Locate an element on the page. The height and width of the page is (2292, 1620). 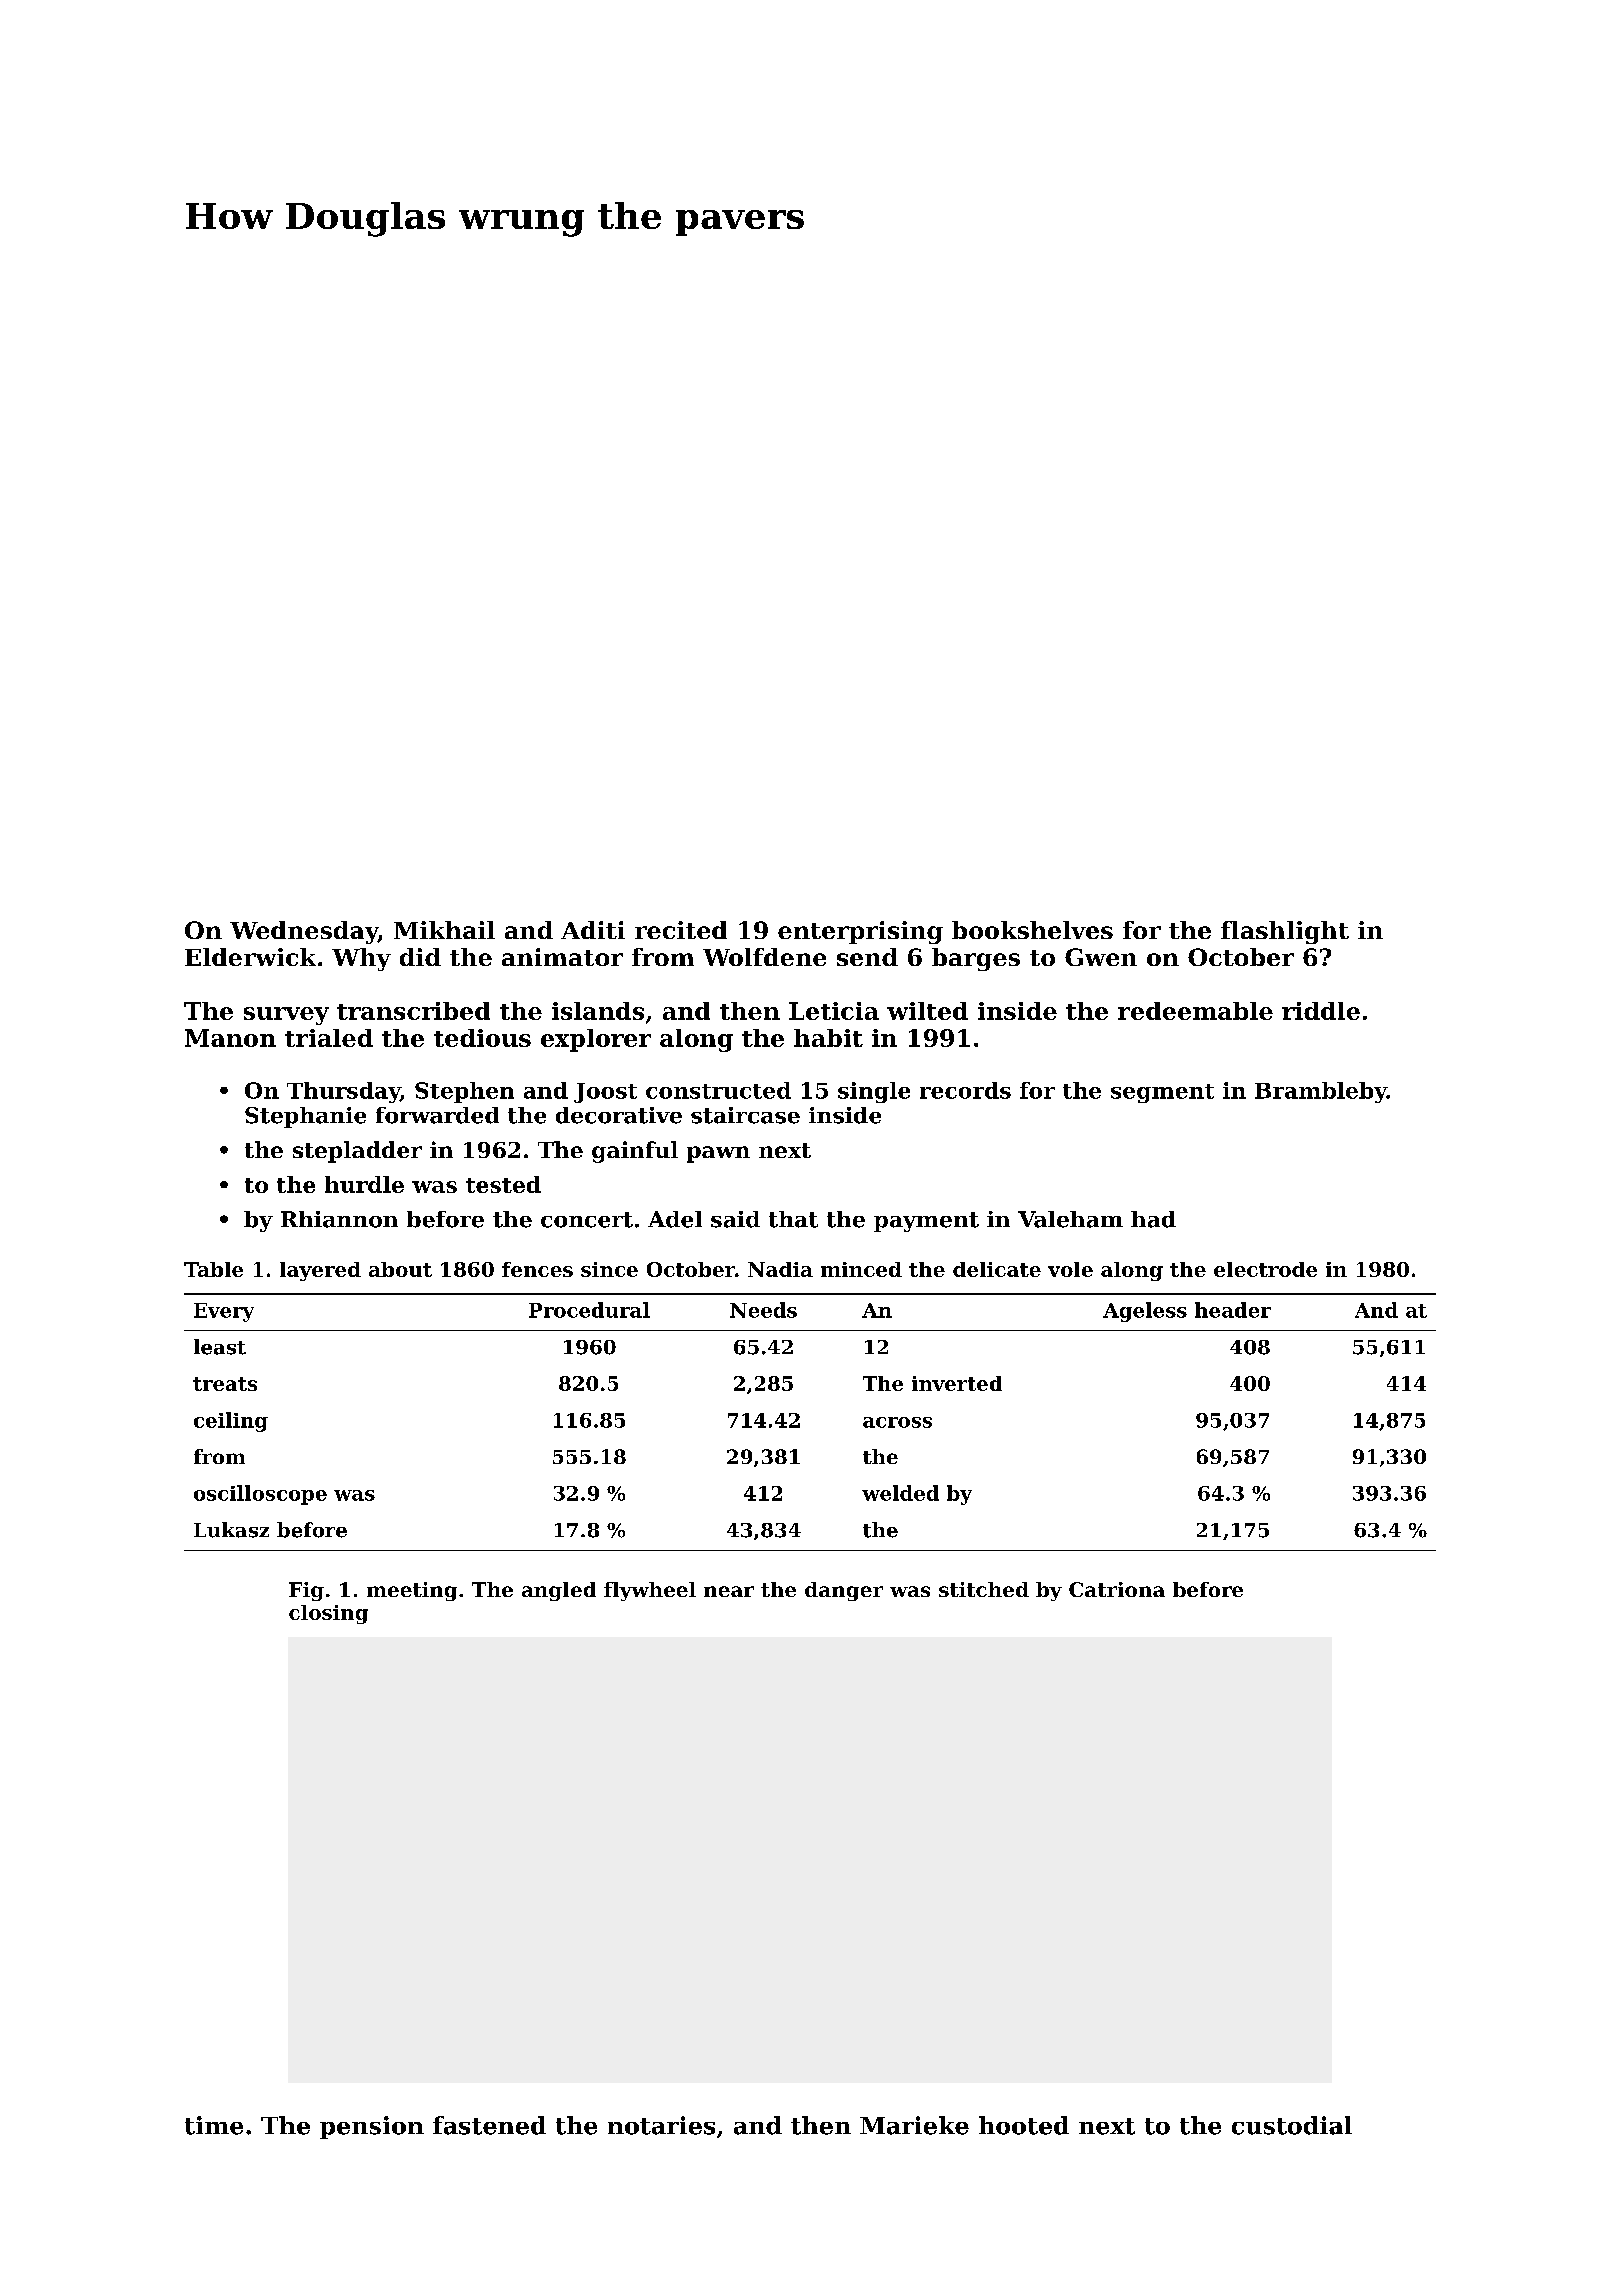
least is located at coordinates (220, 1347).
